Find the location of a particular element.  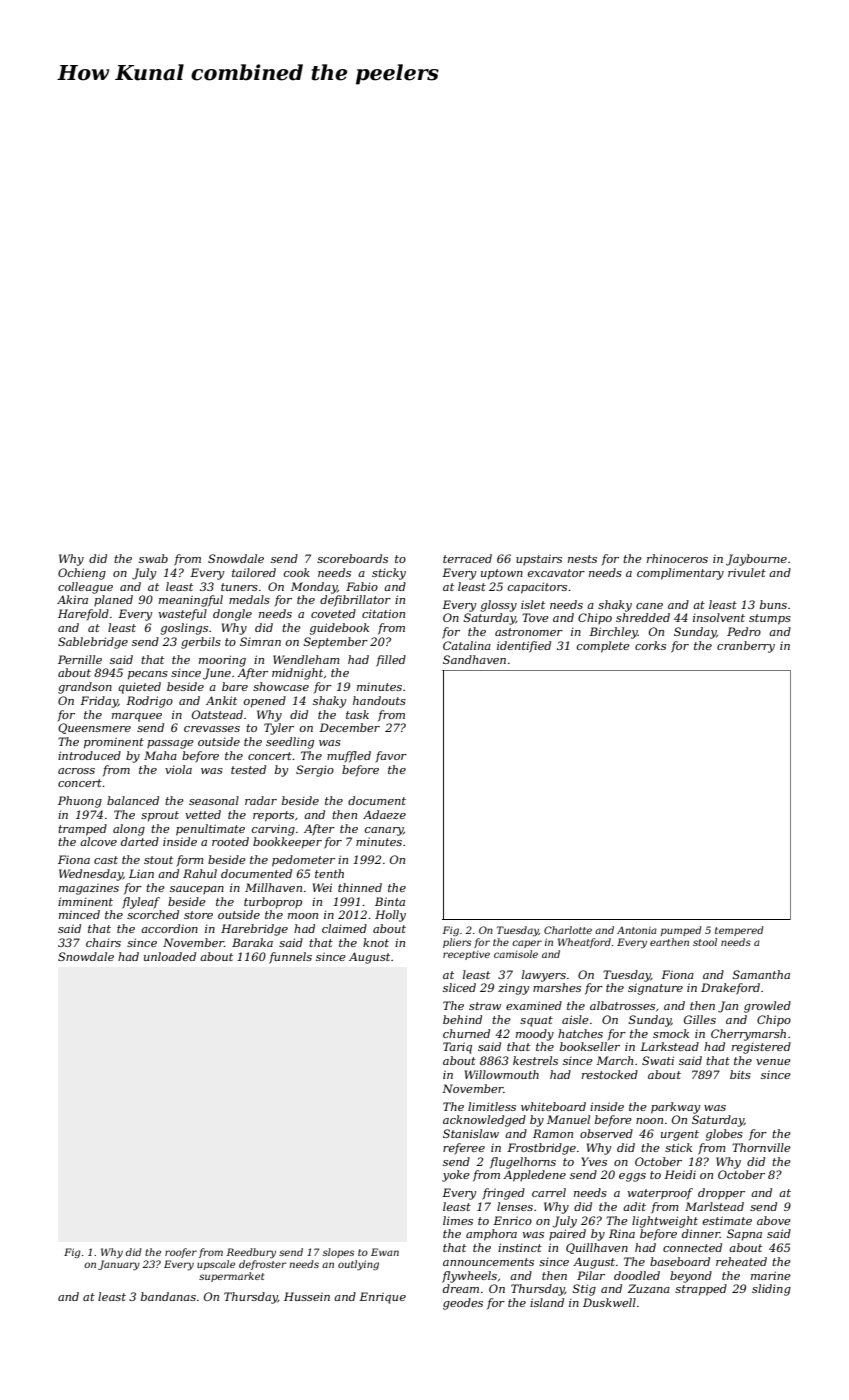

Drakeford is located at coordinates (730, 989).
